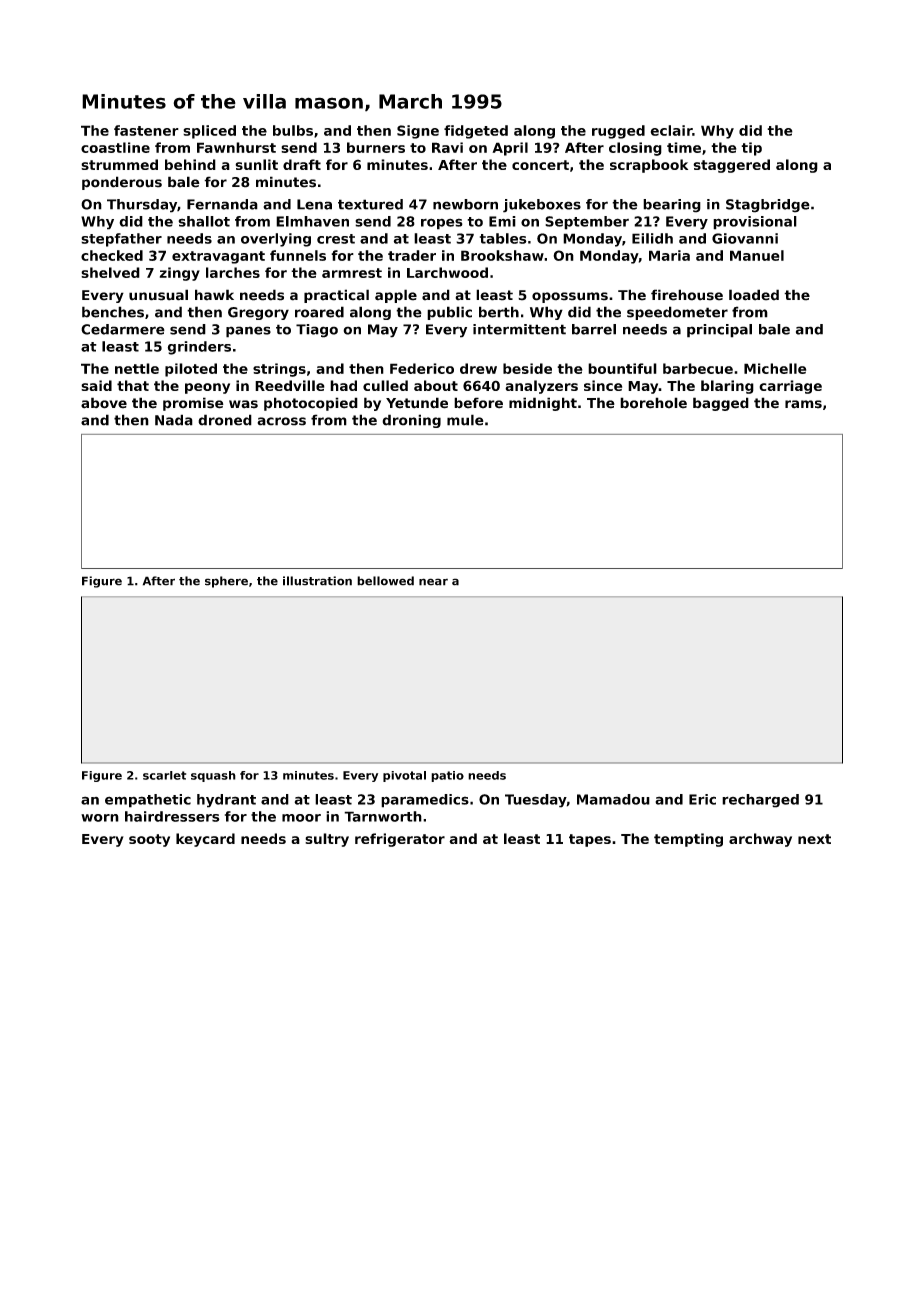 The height and width of the screenshot is (1308, 924). What do you see at coordinates (209, 132) in the screenshot?
I see `spliced` at bounding box center [209, 132].
